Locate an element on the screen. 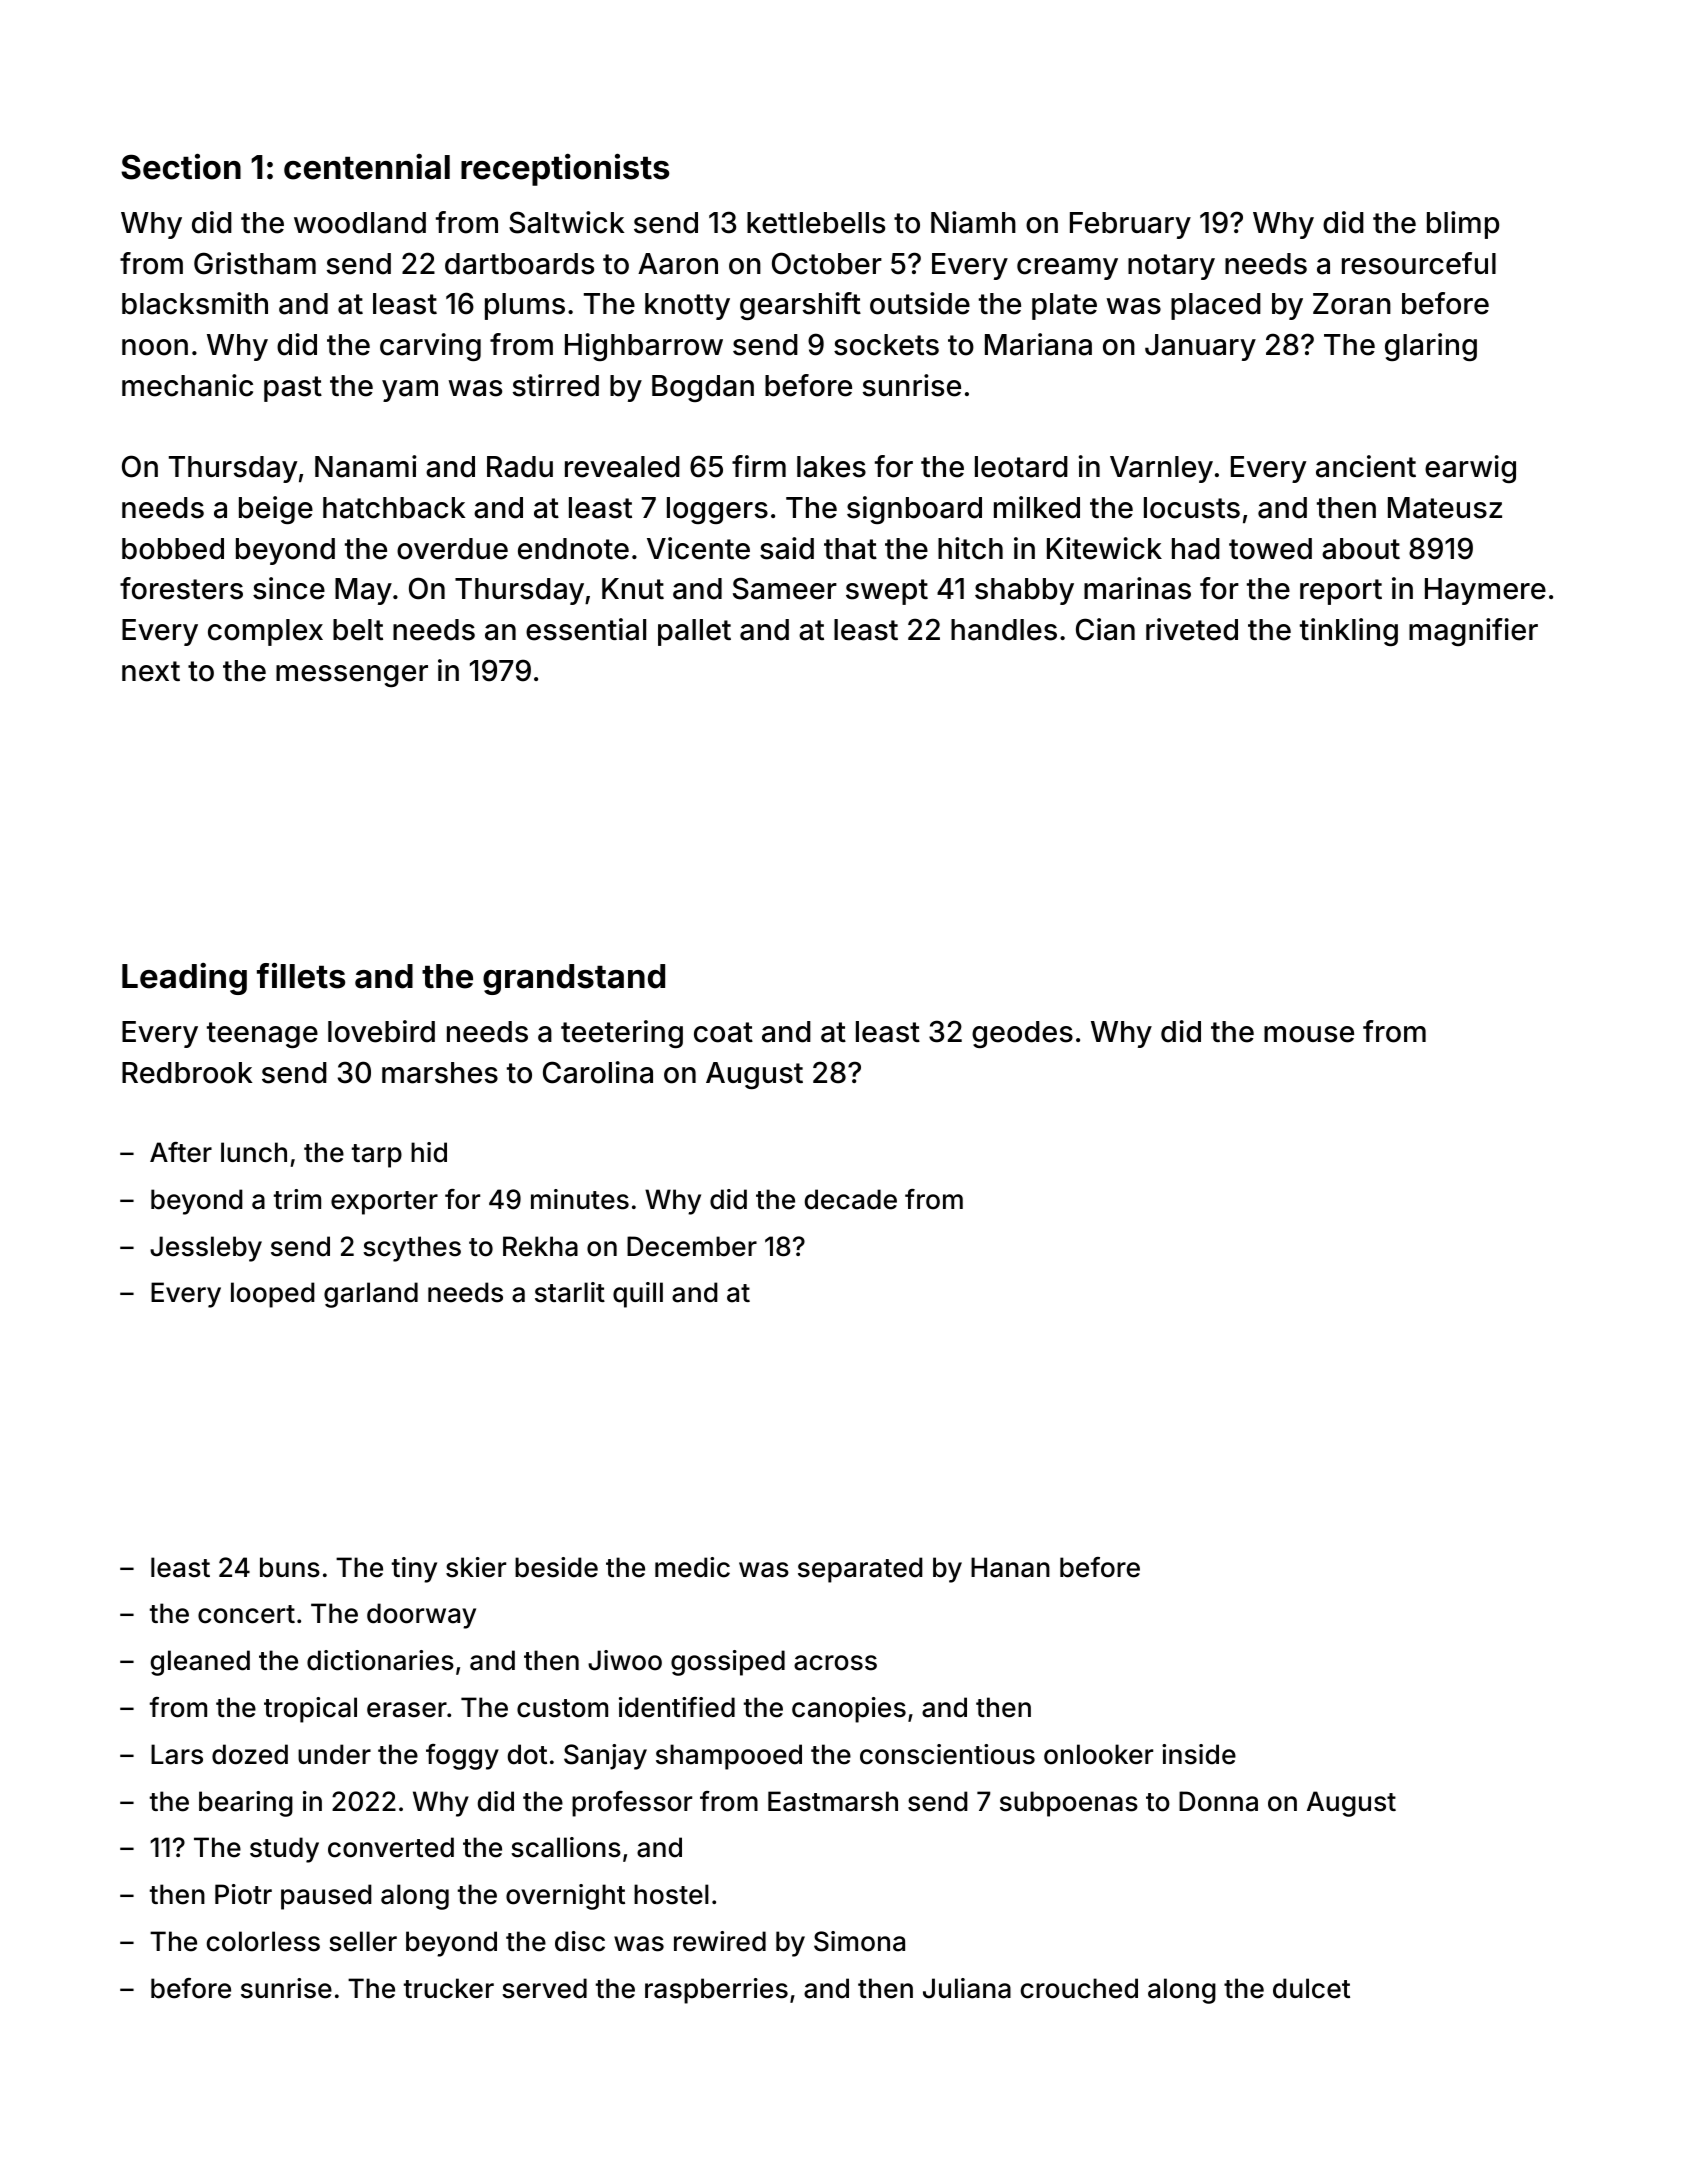  medic is located at coordinates (692, 1567).
